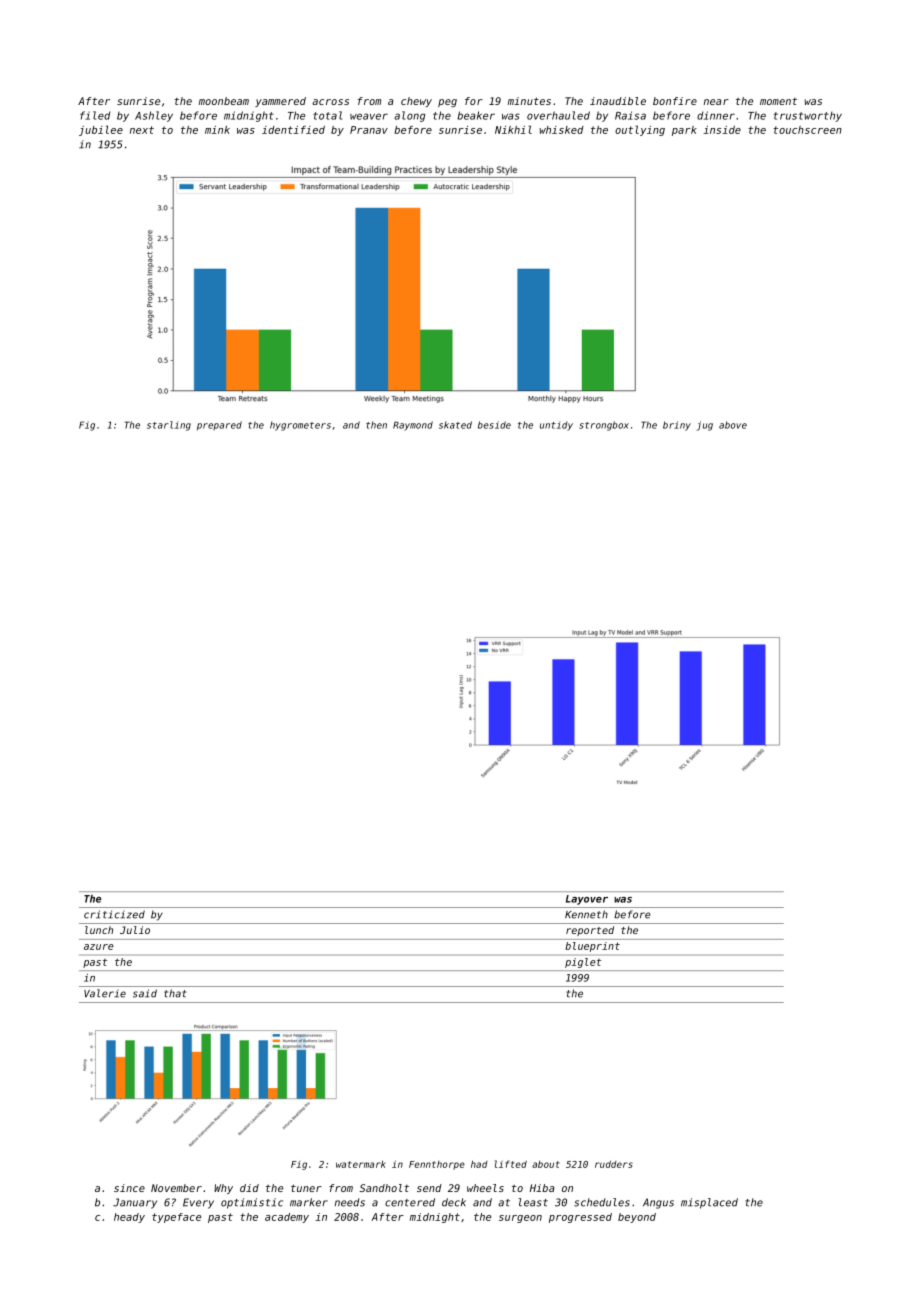 This screenshot has height=1308, width=924. What do you see at coordinates (733, 425) in the screenshot?
I see `above` at bounding box center [733, 425].
